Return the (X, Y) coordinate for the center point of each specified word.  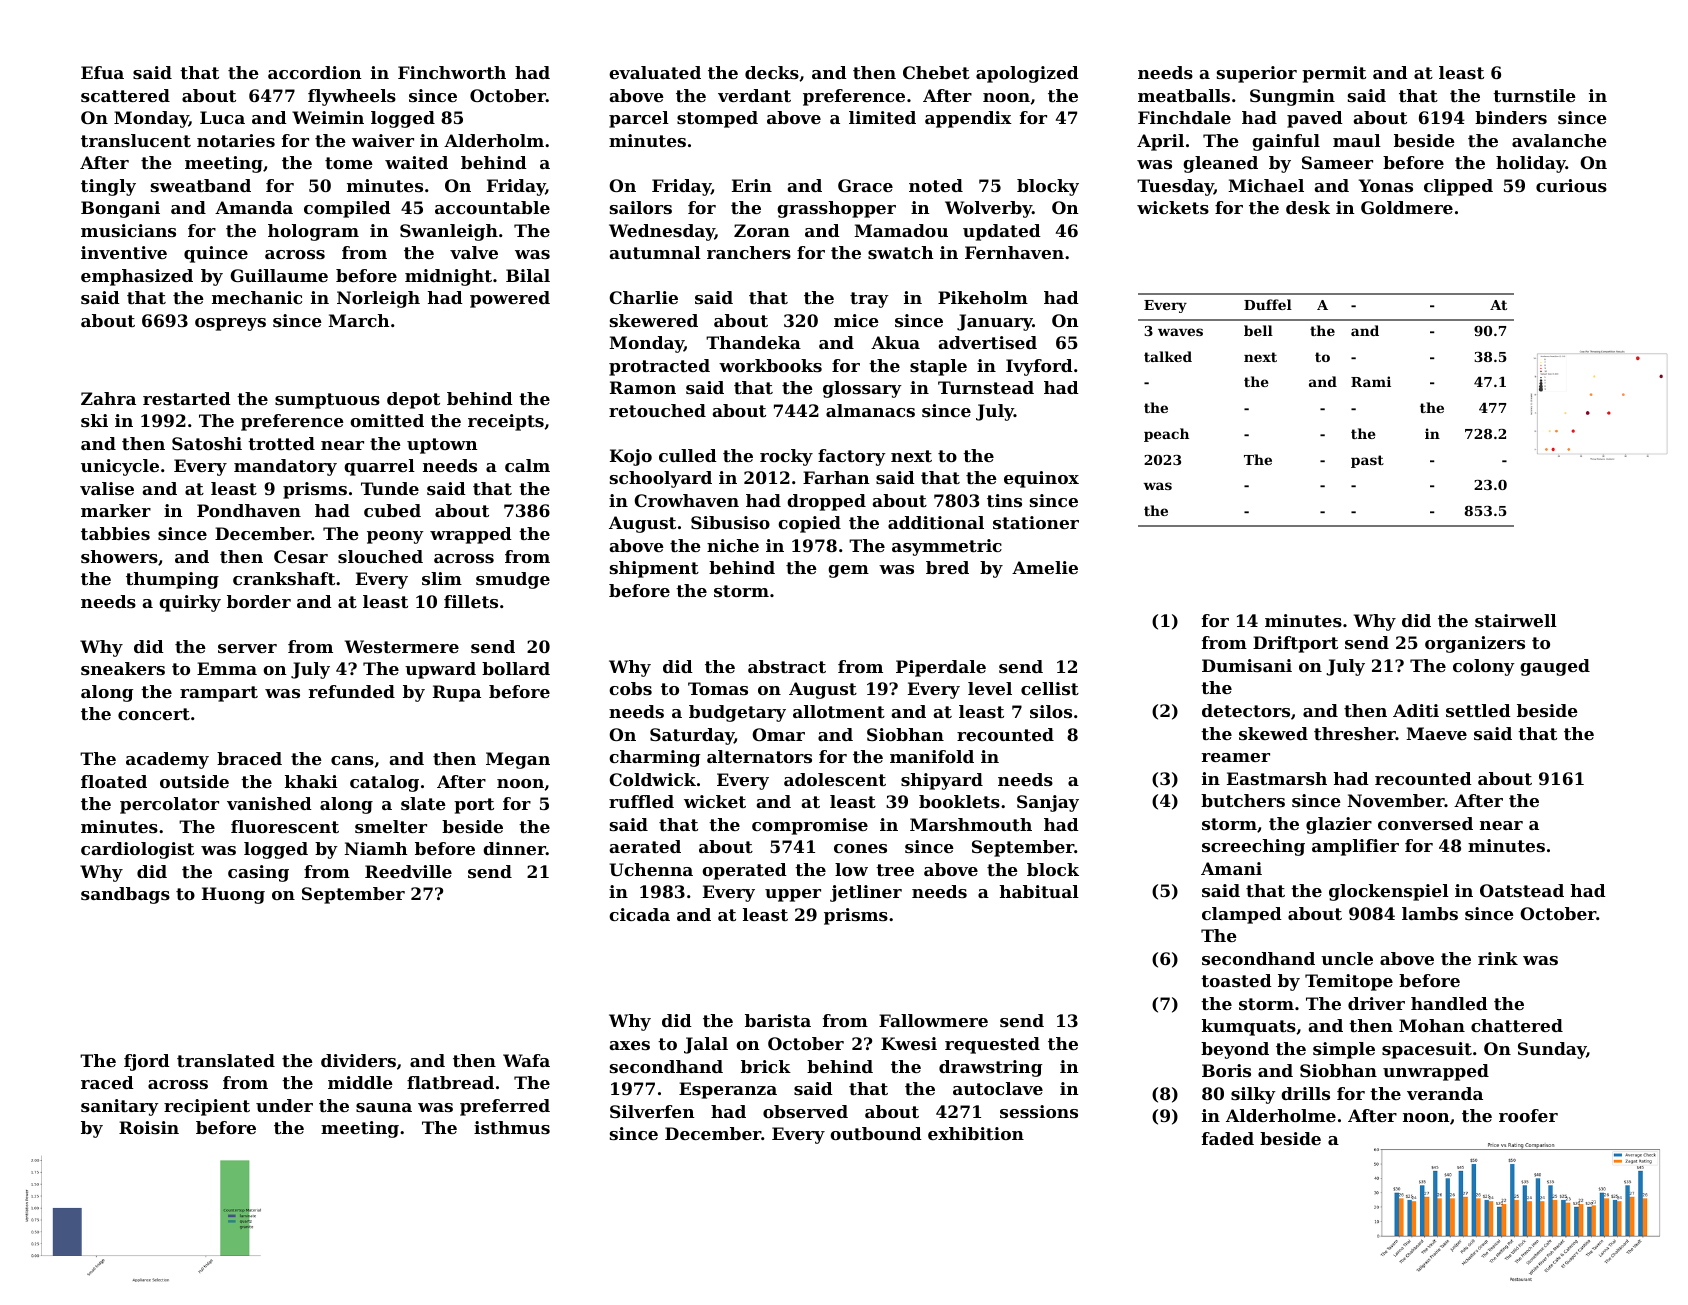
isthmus (512, 1127)
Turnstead (986, 387)
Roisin (149, 1127)
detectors (1246, 710)
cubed (392, 510)
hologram (313, 232)
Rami (1371, 381)
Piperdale (941, 668)
